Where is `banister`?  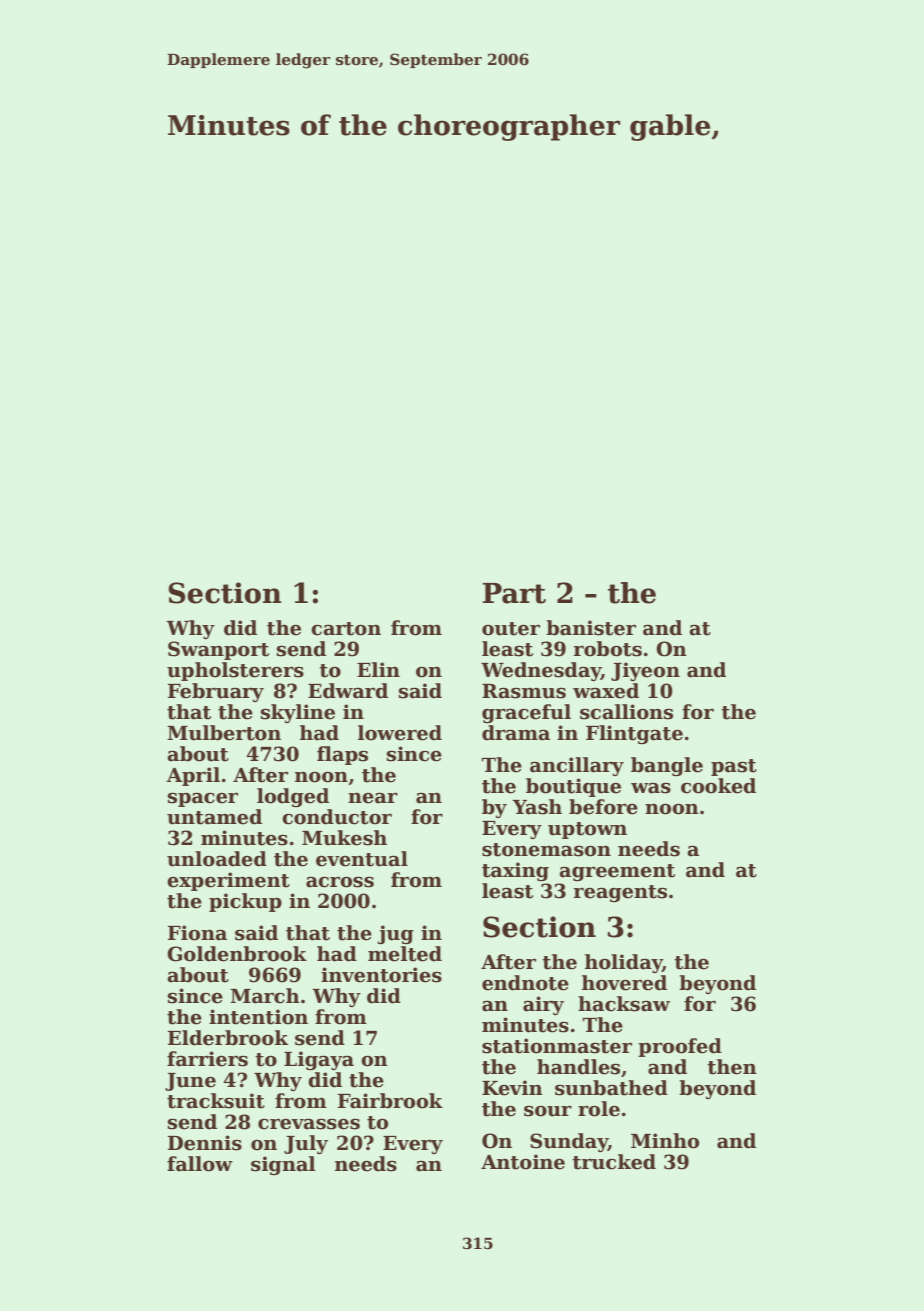 banister is located at coordinates (591, 628).
